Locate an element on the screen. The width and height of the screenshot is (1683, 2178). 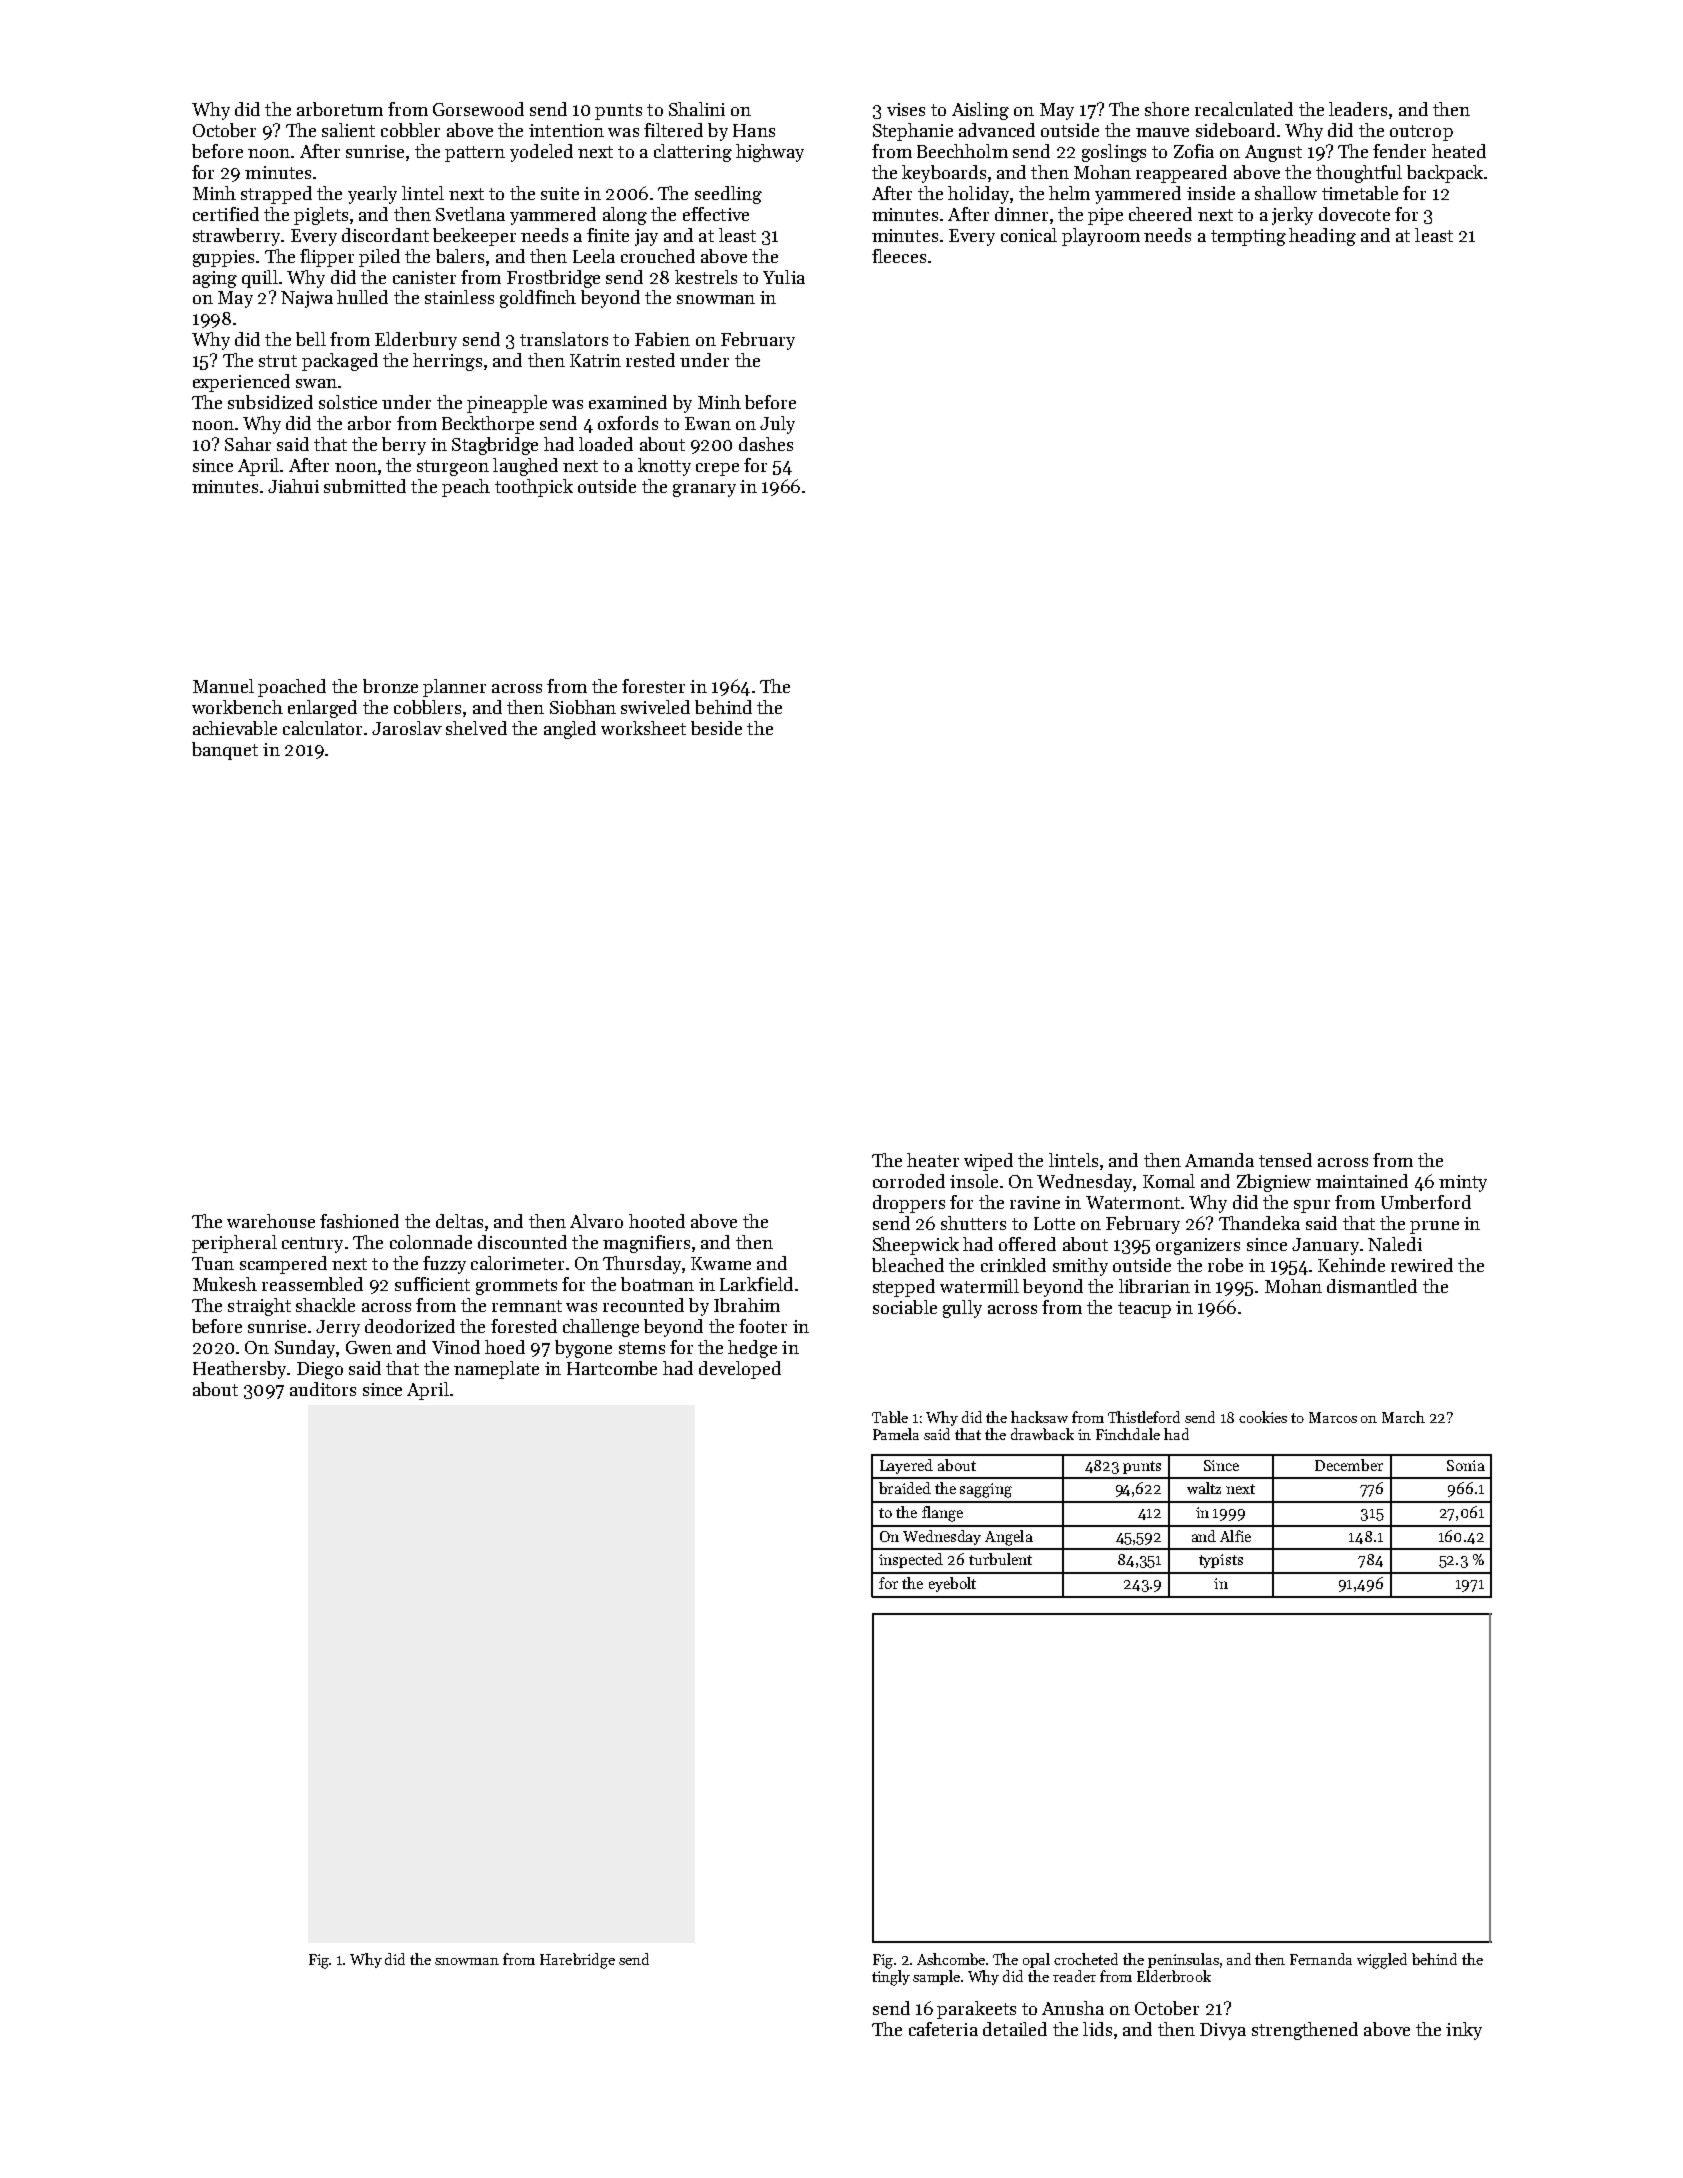
deltas is located at coordinates (459, 1221).
